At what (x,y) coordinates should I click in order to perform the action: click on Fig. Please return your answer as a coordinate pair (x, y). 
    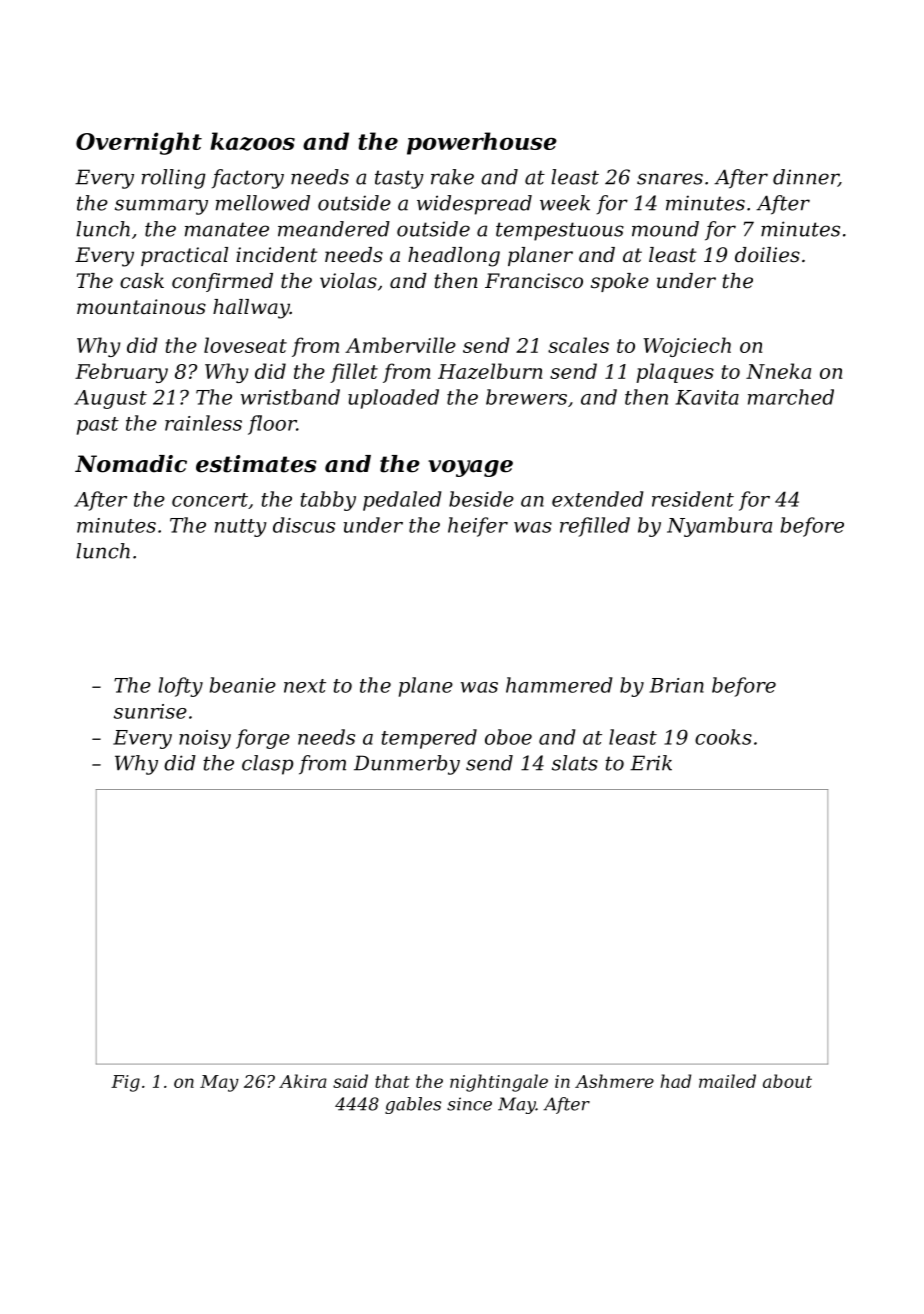
    Looking at the image, I should click on (125, 1083).
